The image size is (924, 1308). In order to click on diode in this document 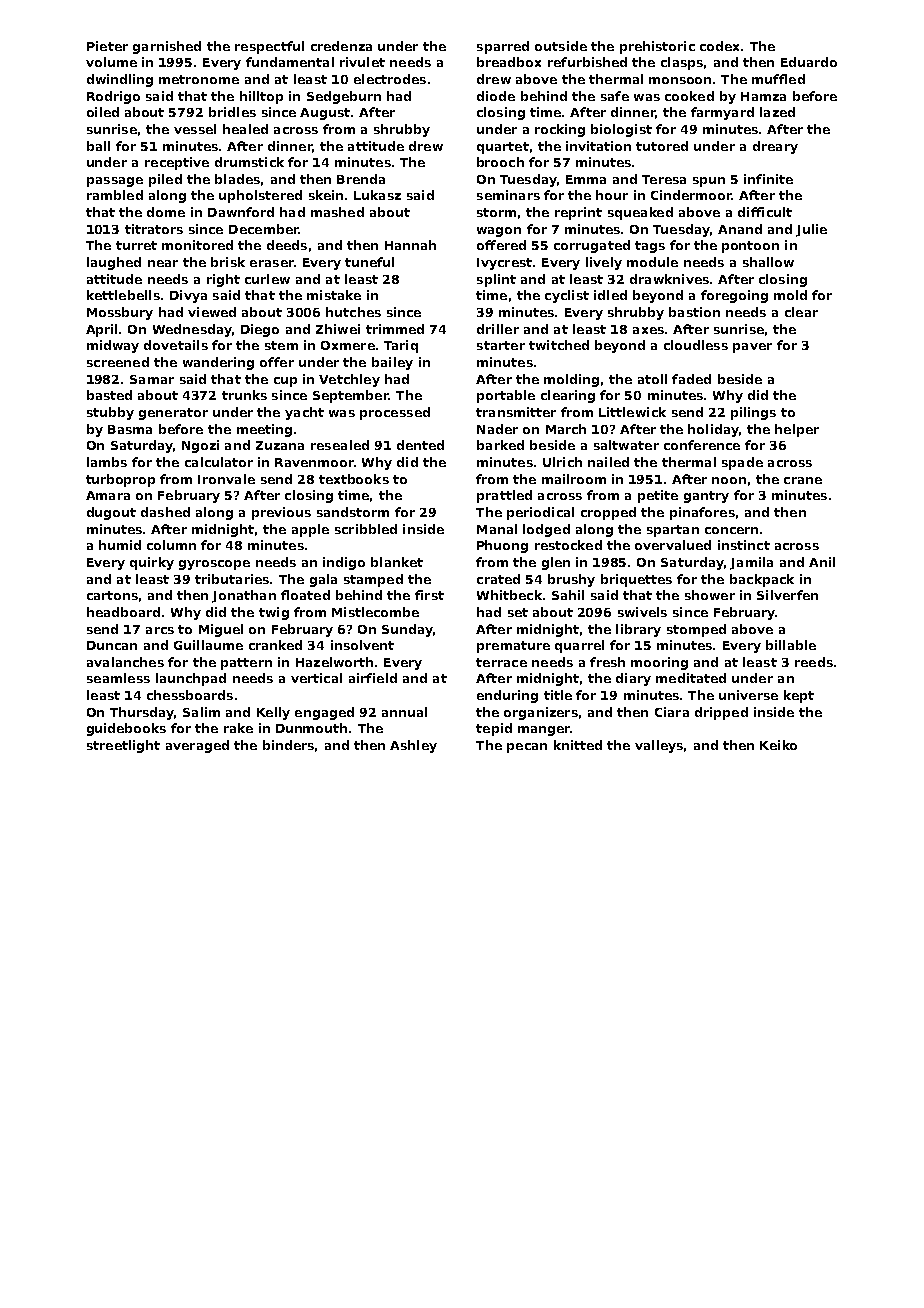, I will do `click(496, 96)`.
